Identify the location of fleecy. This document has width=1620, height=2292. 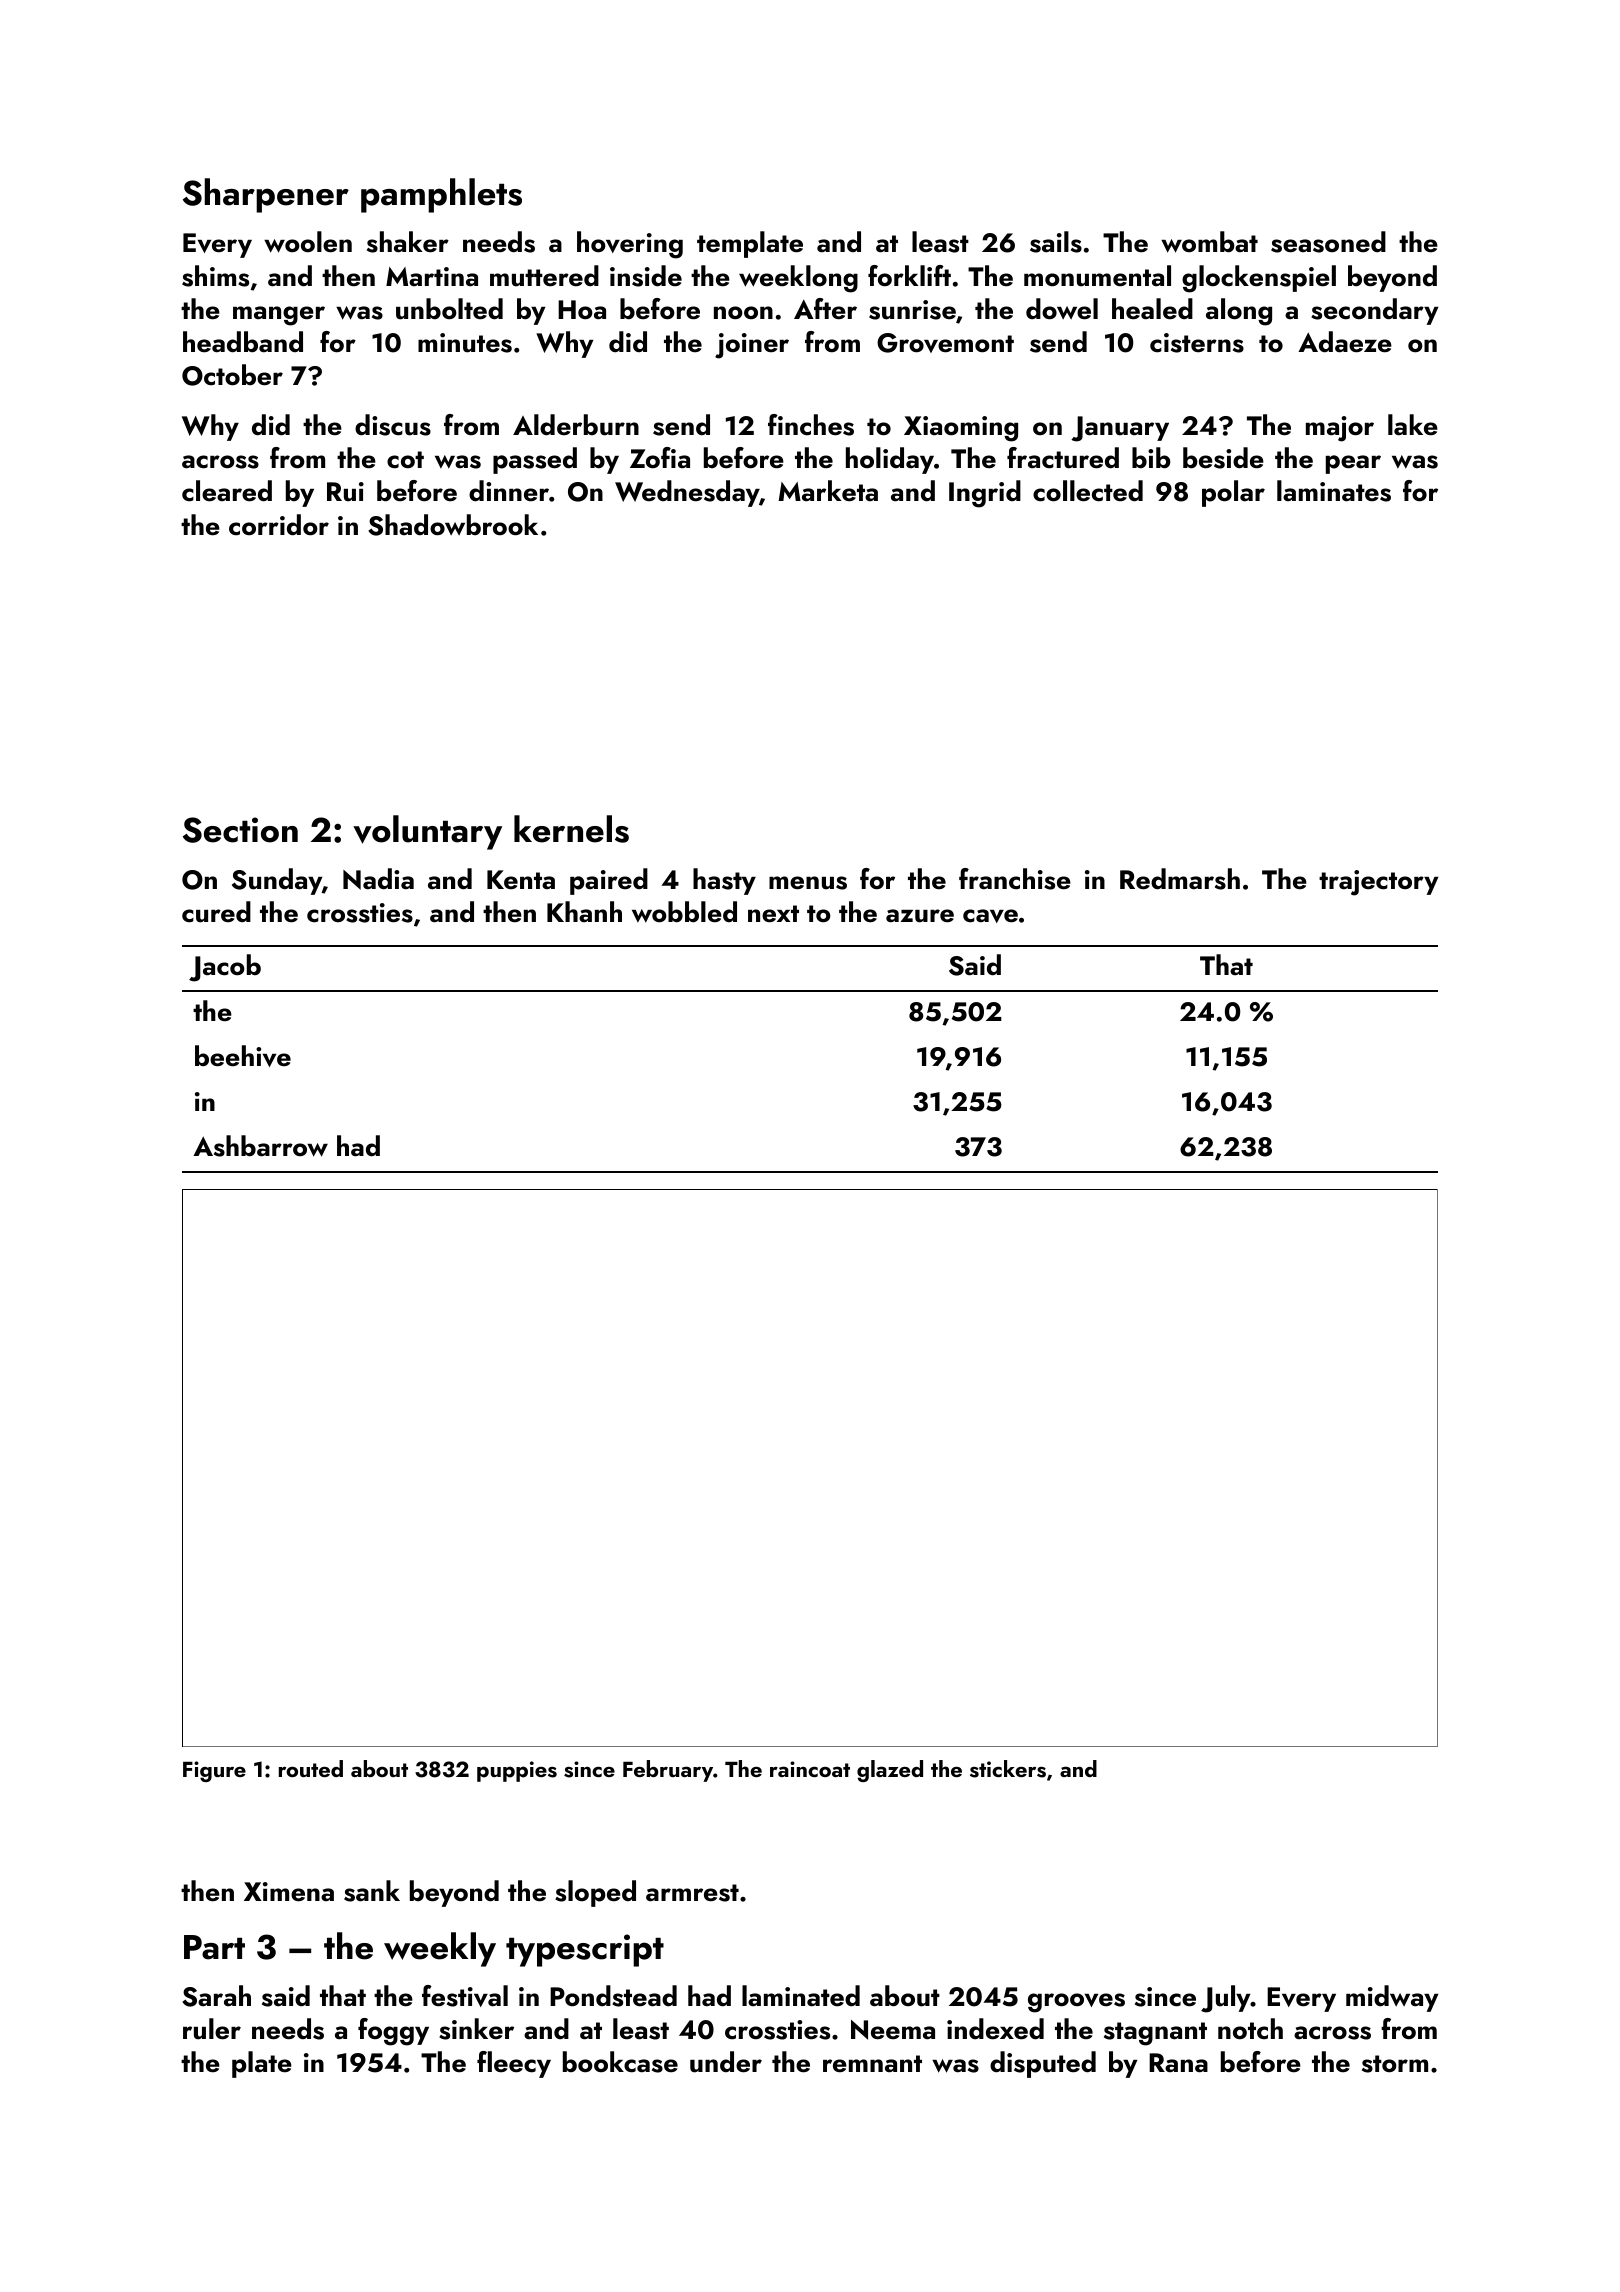
(514, 2064).
